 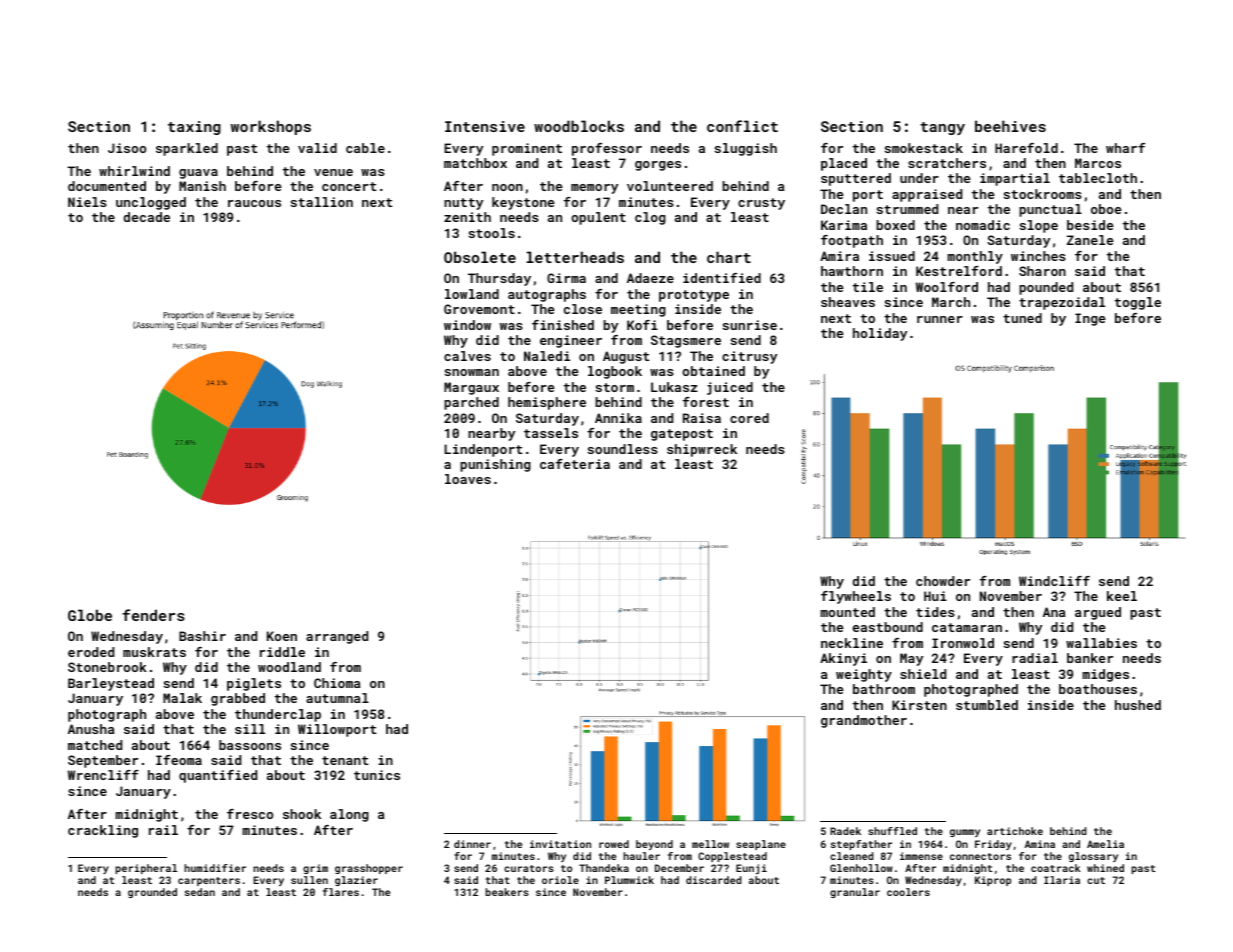 What do you see at coordinates (103, 831) in the screenshot?
I see `crackling` at bounding box center [103, 831].
